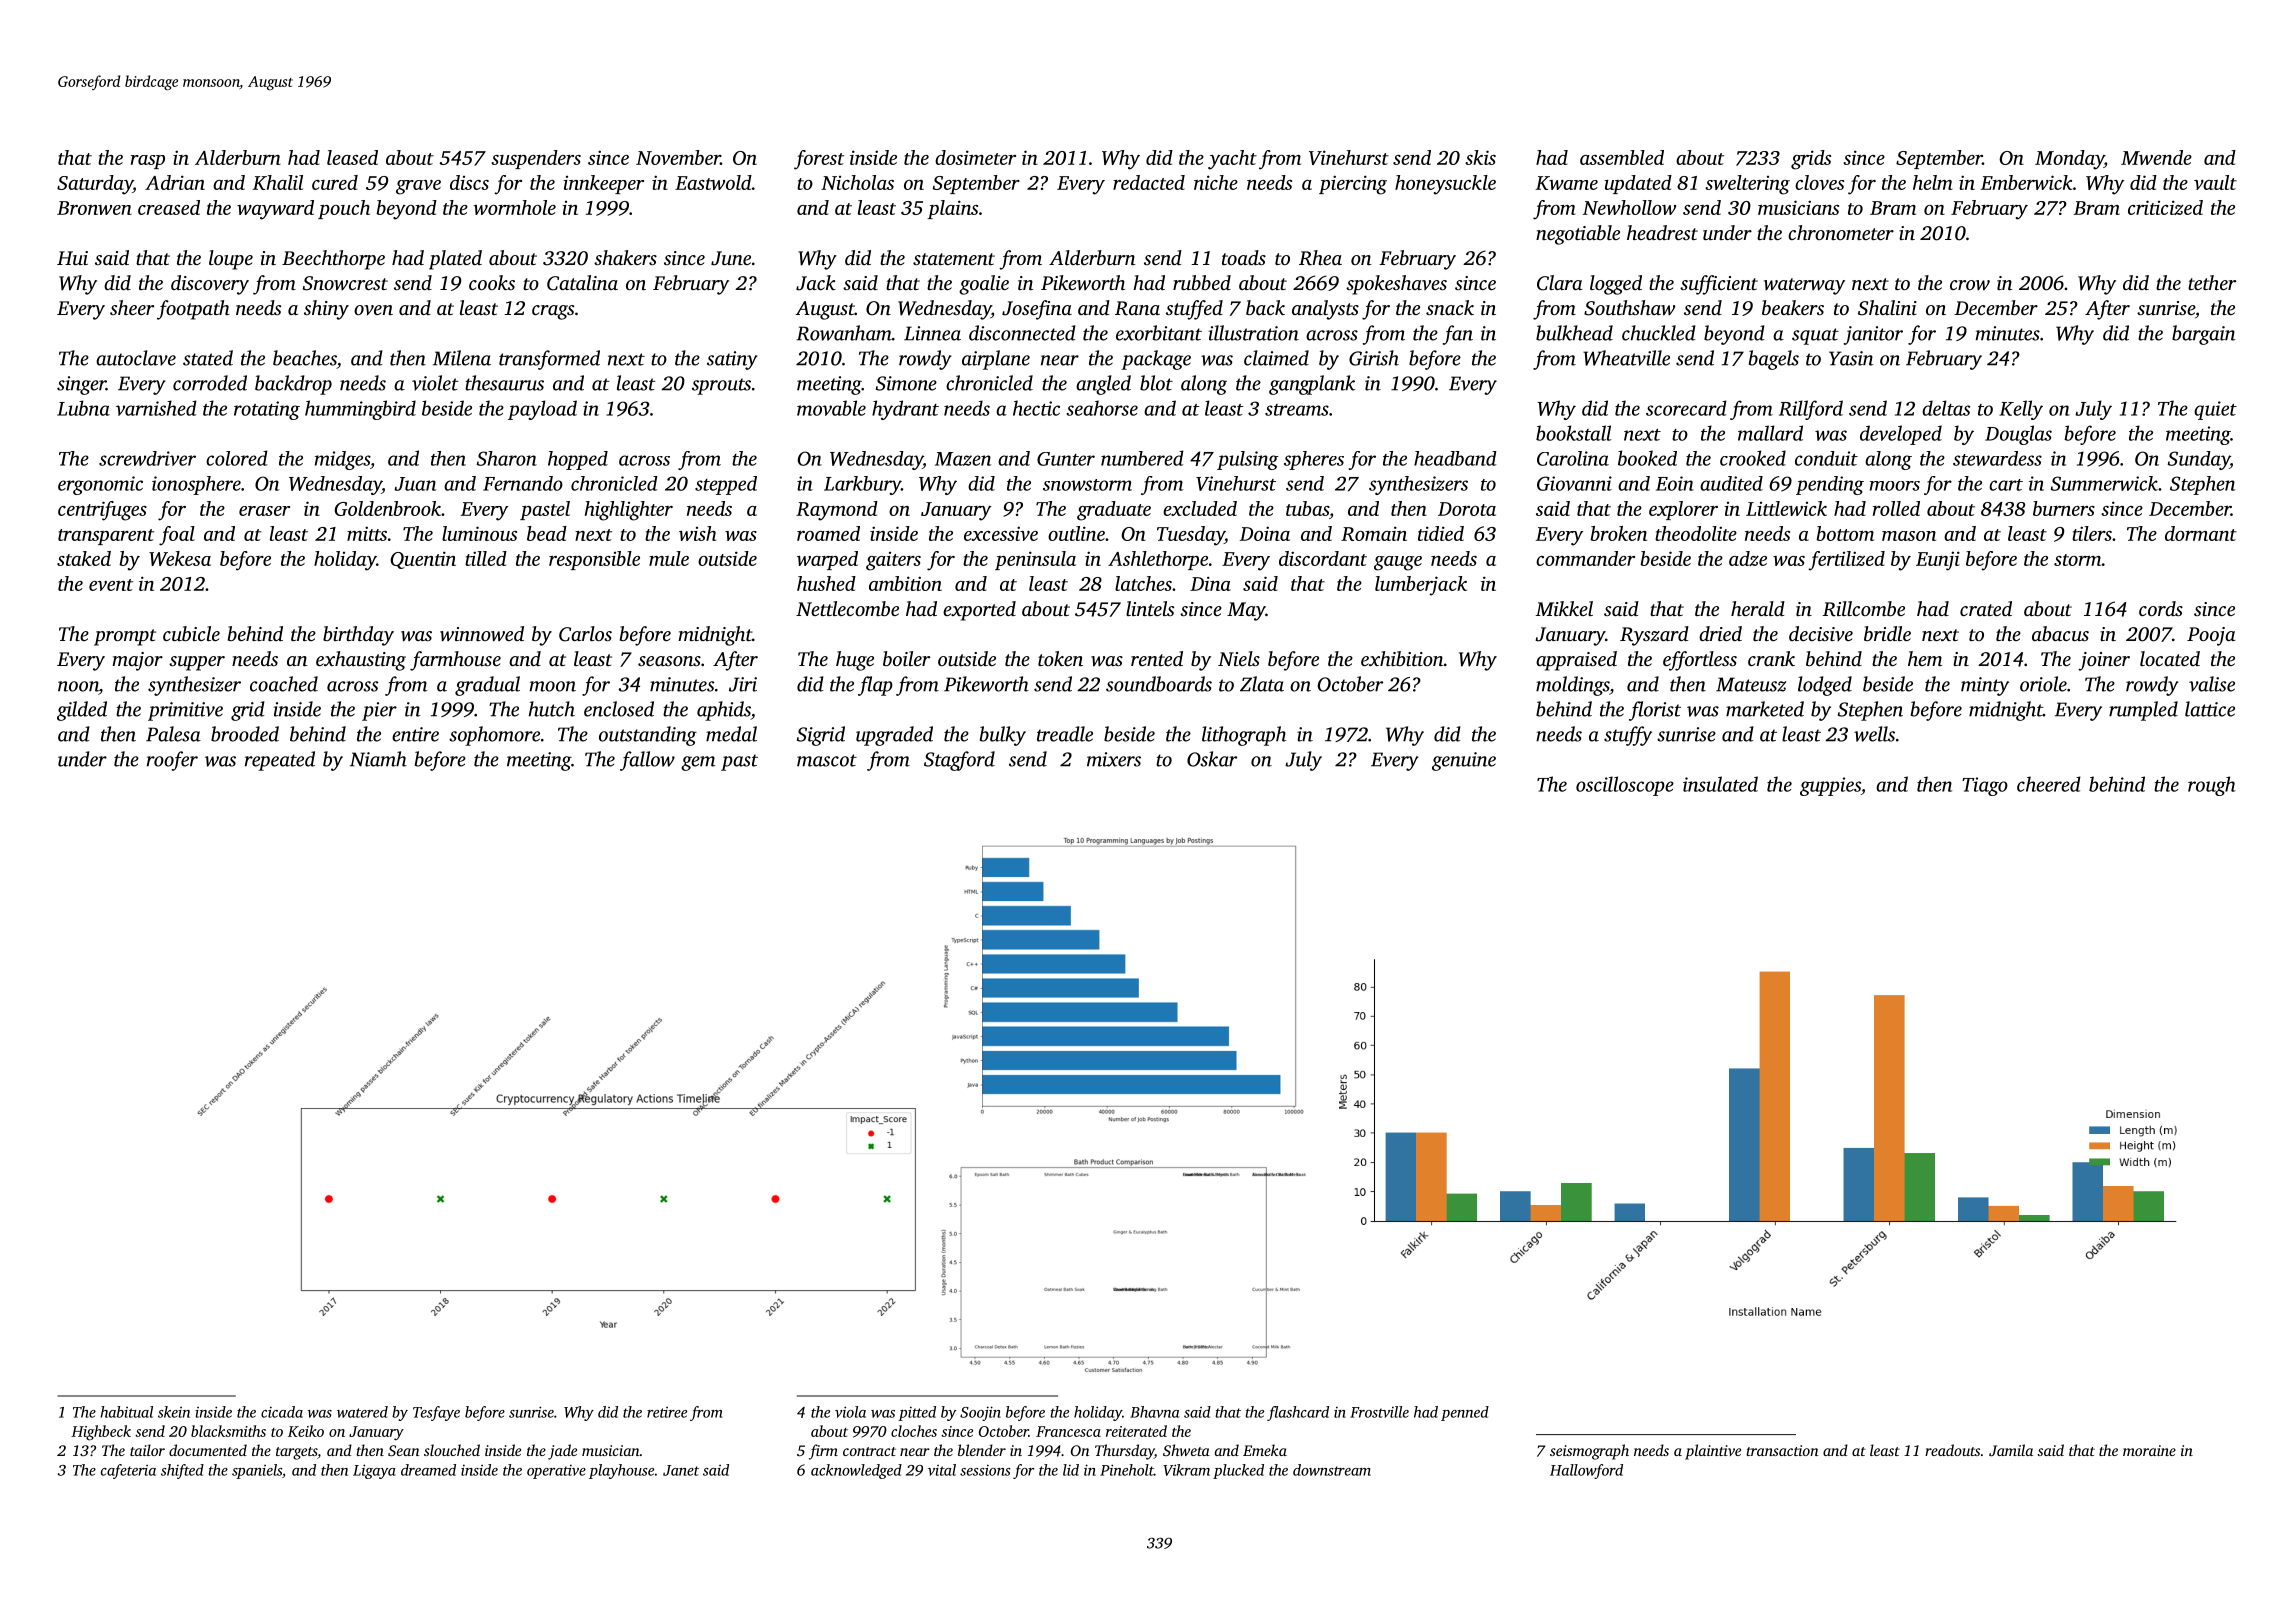 This image has height=1621, width=2293. I want to click on Hallowford, so click(1586, 1471).
